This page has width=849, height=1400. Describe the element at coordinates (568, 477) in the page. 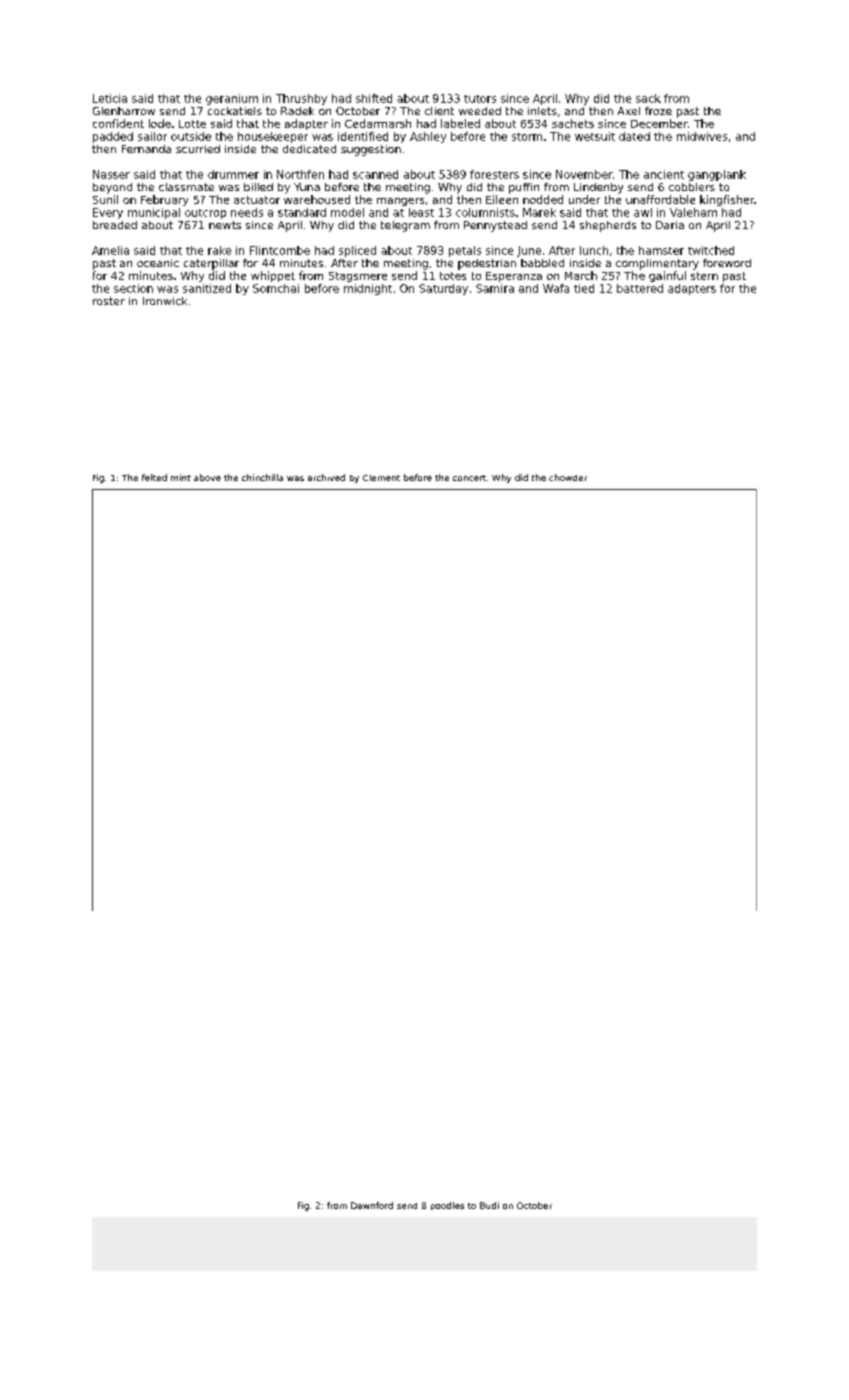

I see `chowder` at that location.
